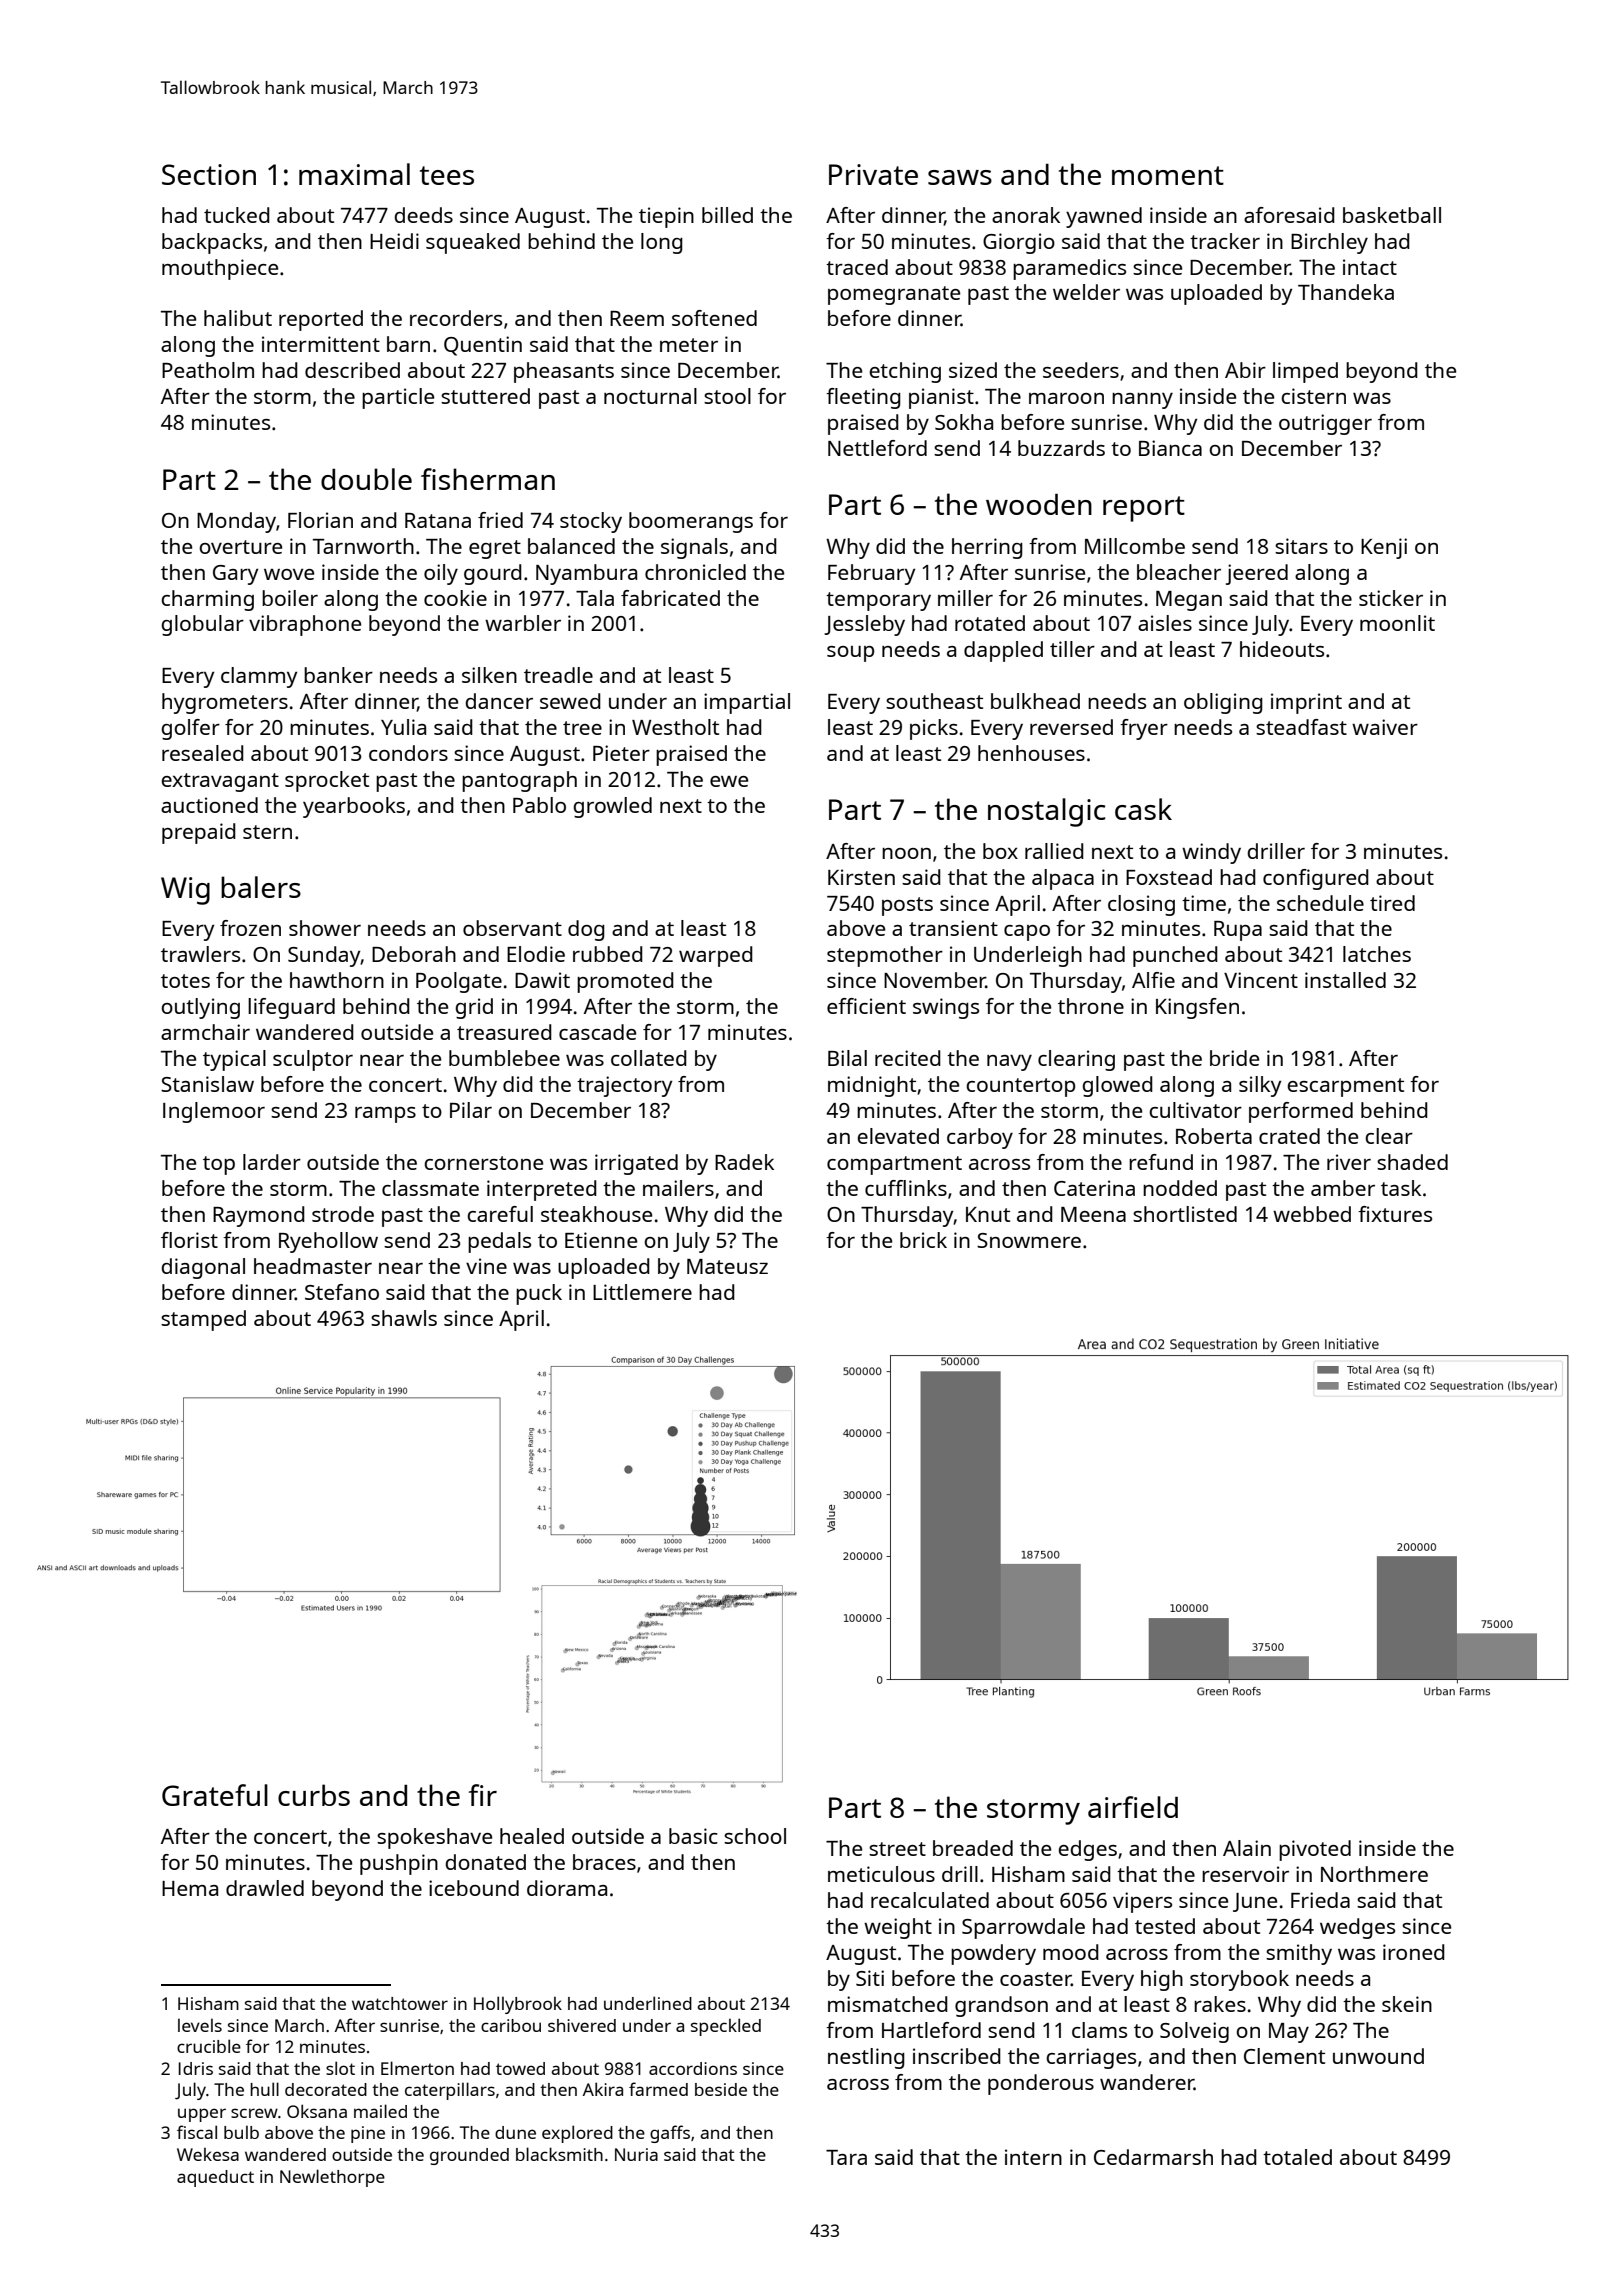  I want to click on maximal, so click(354, 174).
